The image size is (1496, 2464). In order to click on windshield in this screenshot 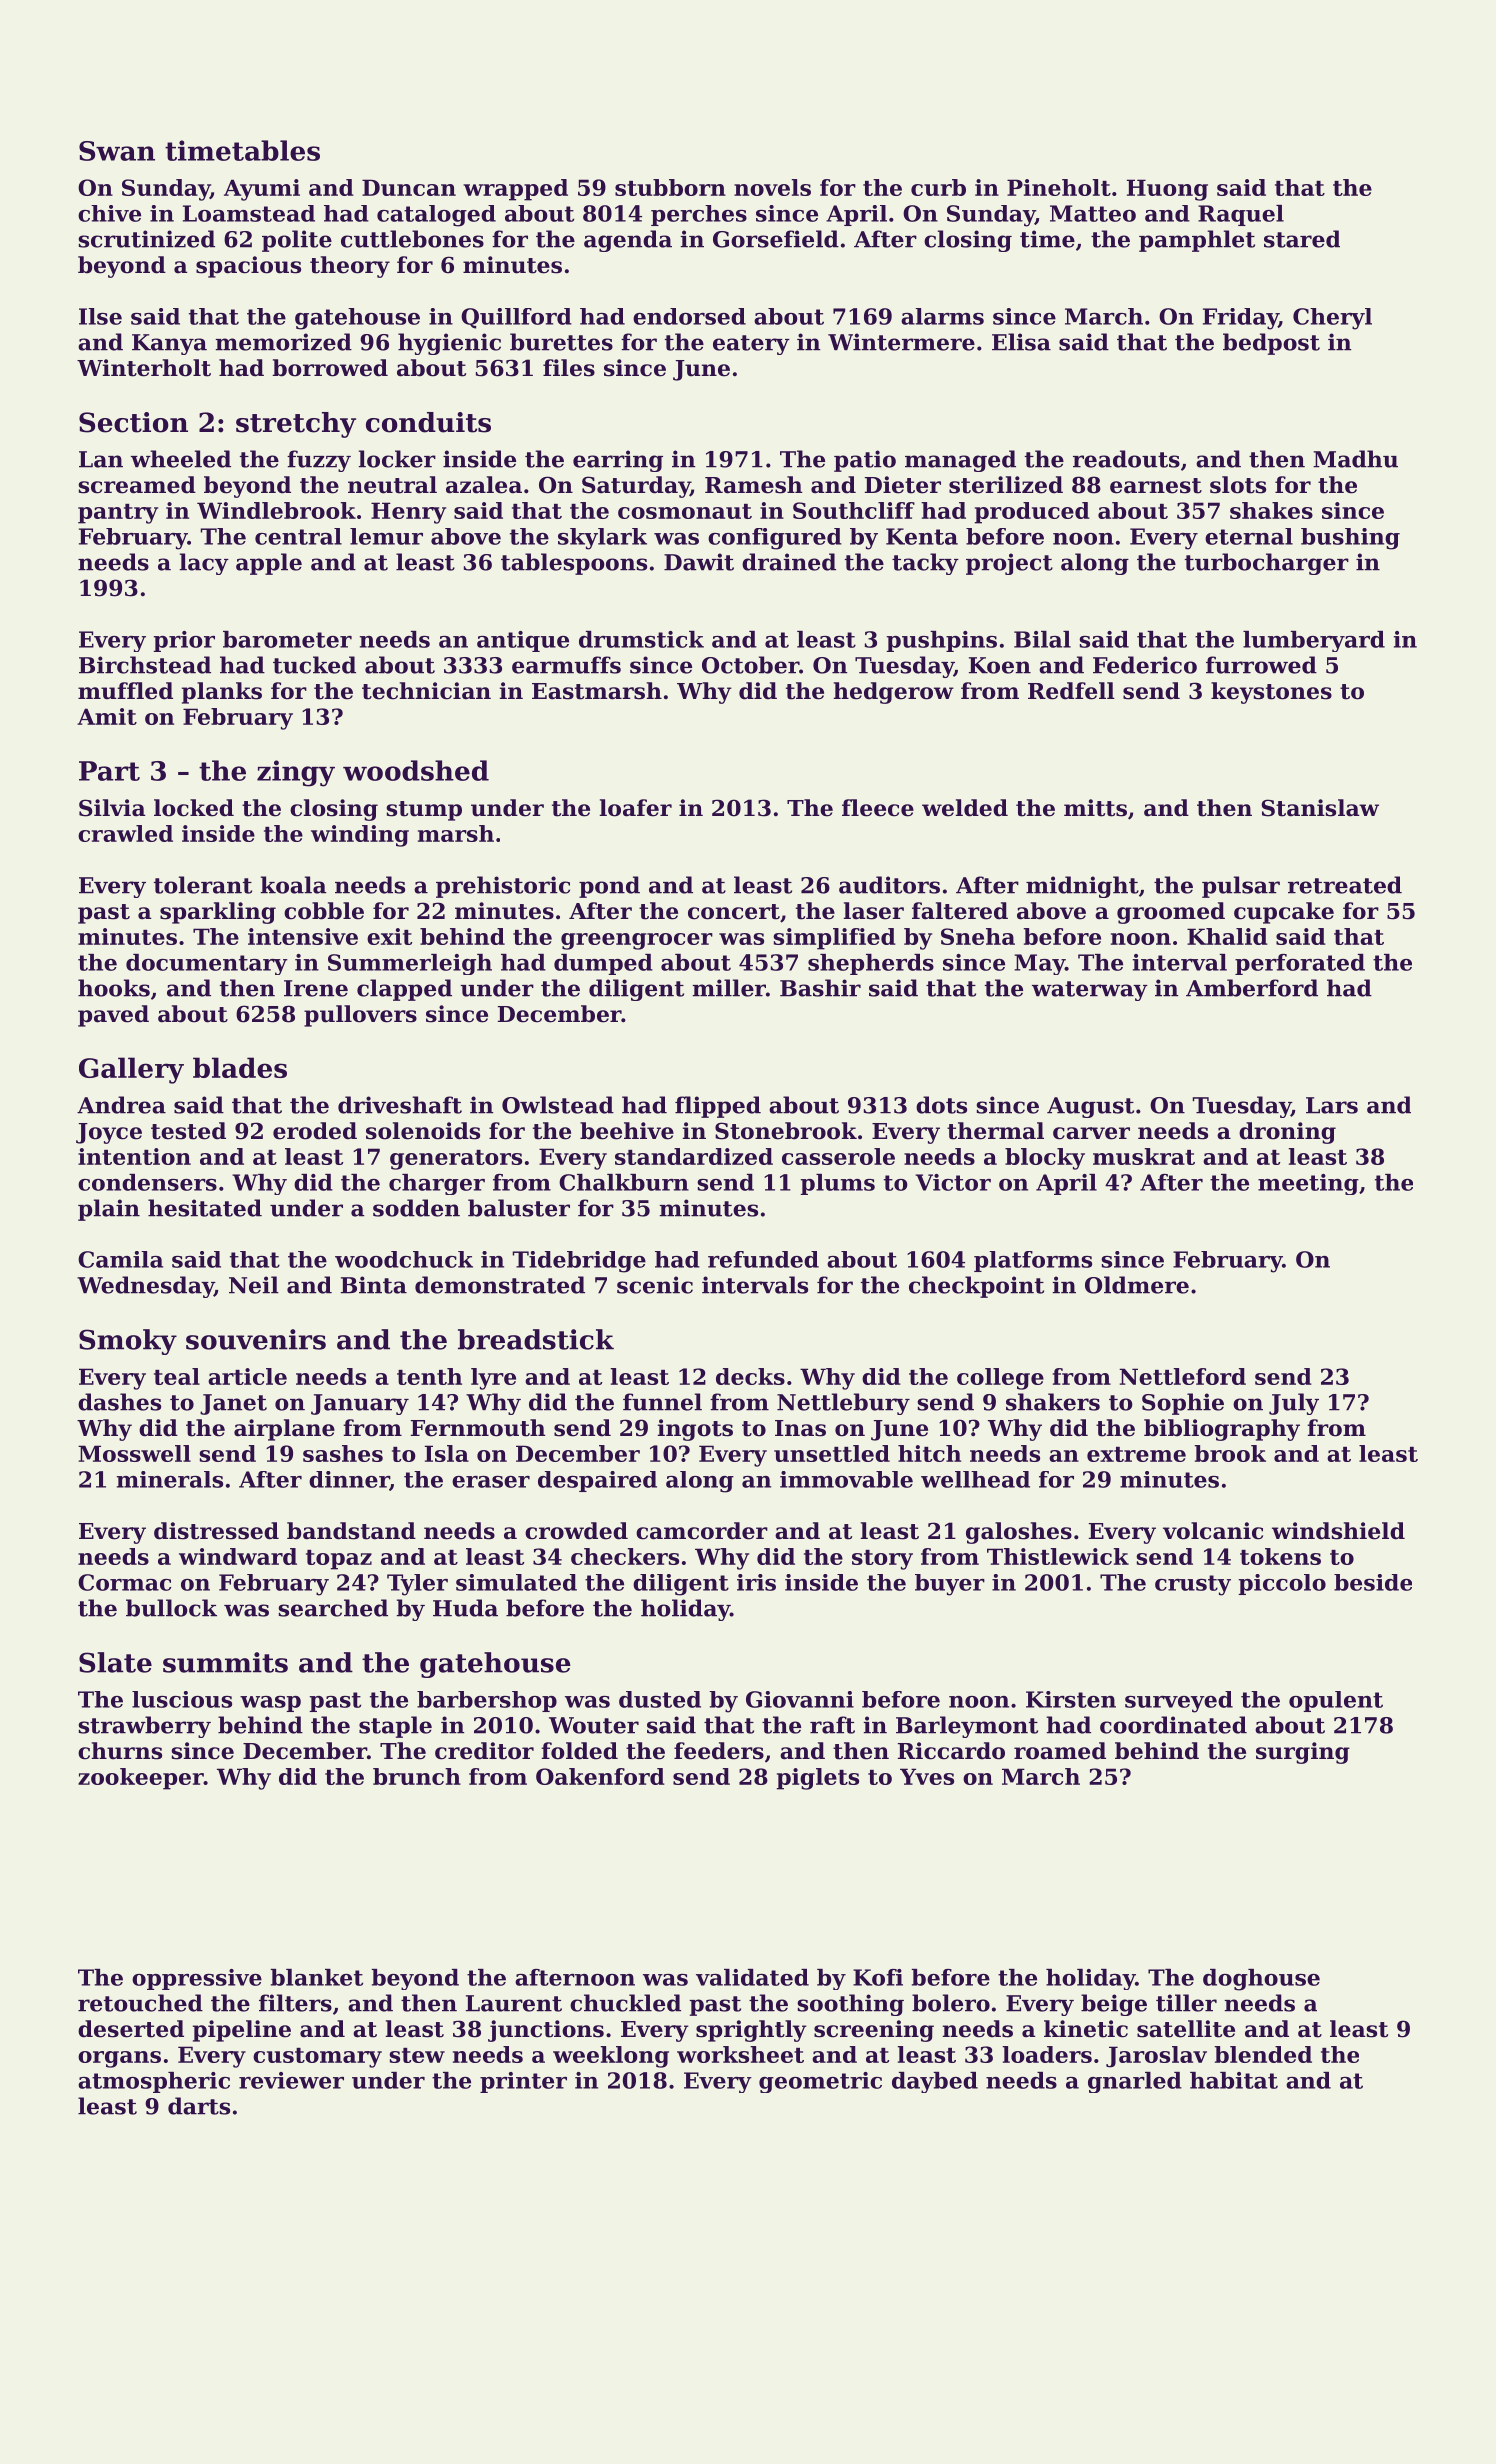, I will do `click(1338, 1531)`.
